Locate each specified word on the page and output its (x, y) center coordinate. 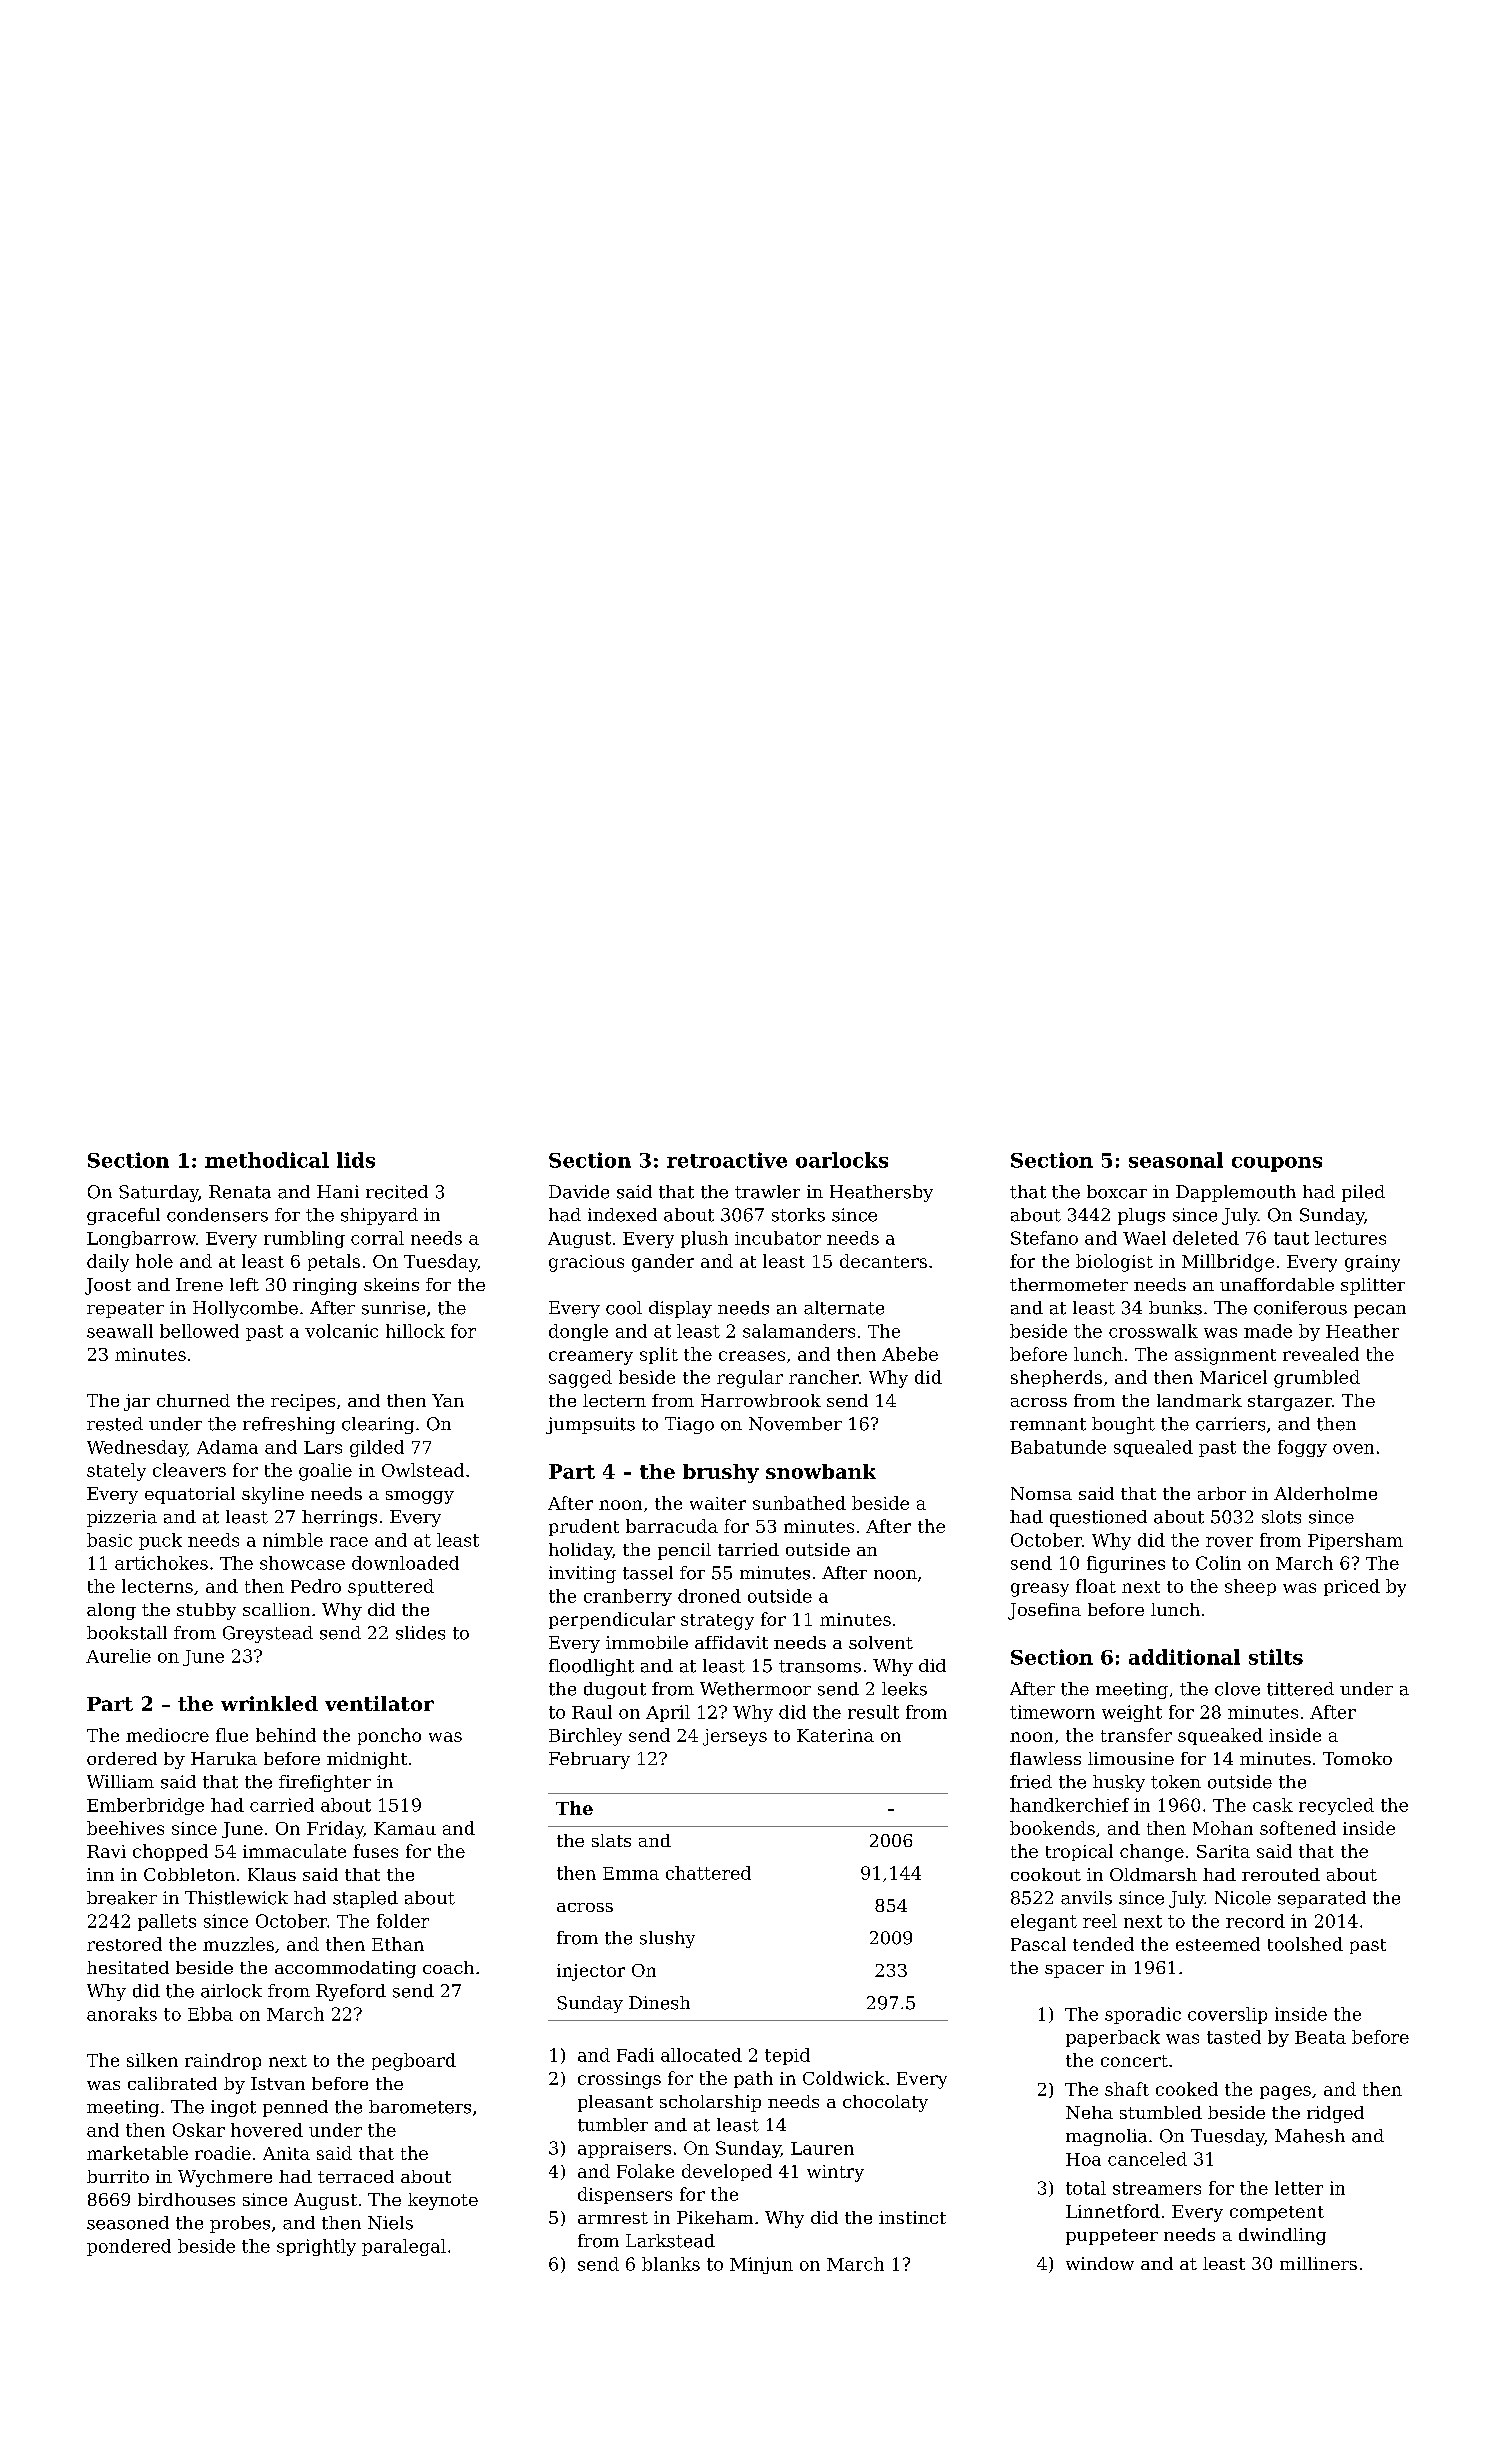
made (1268, 1331)
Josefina (1044, 1611)
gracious (586, 1263)
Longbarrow (141, 1239)
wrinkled (269, 1703)
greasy (1040, 1590)
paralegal (404, 2247)
